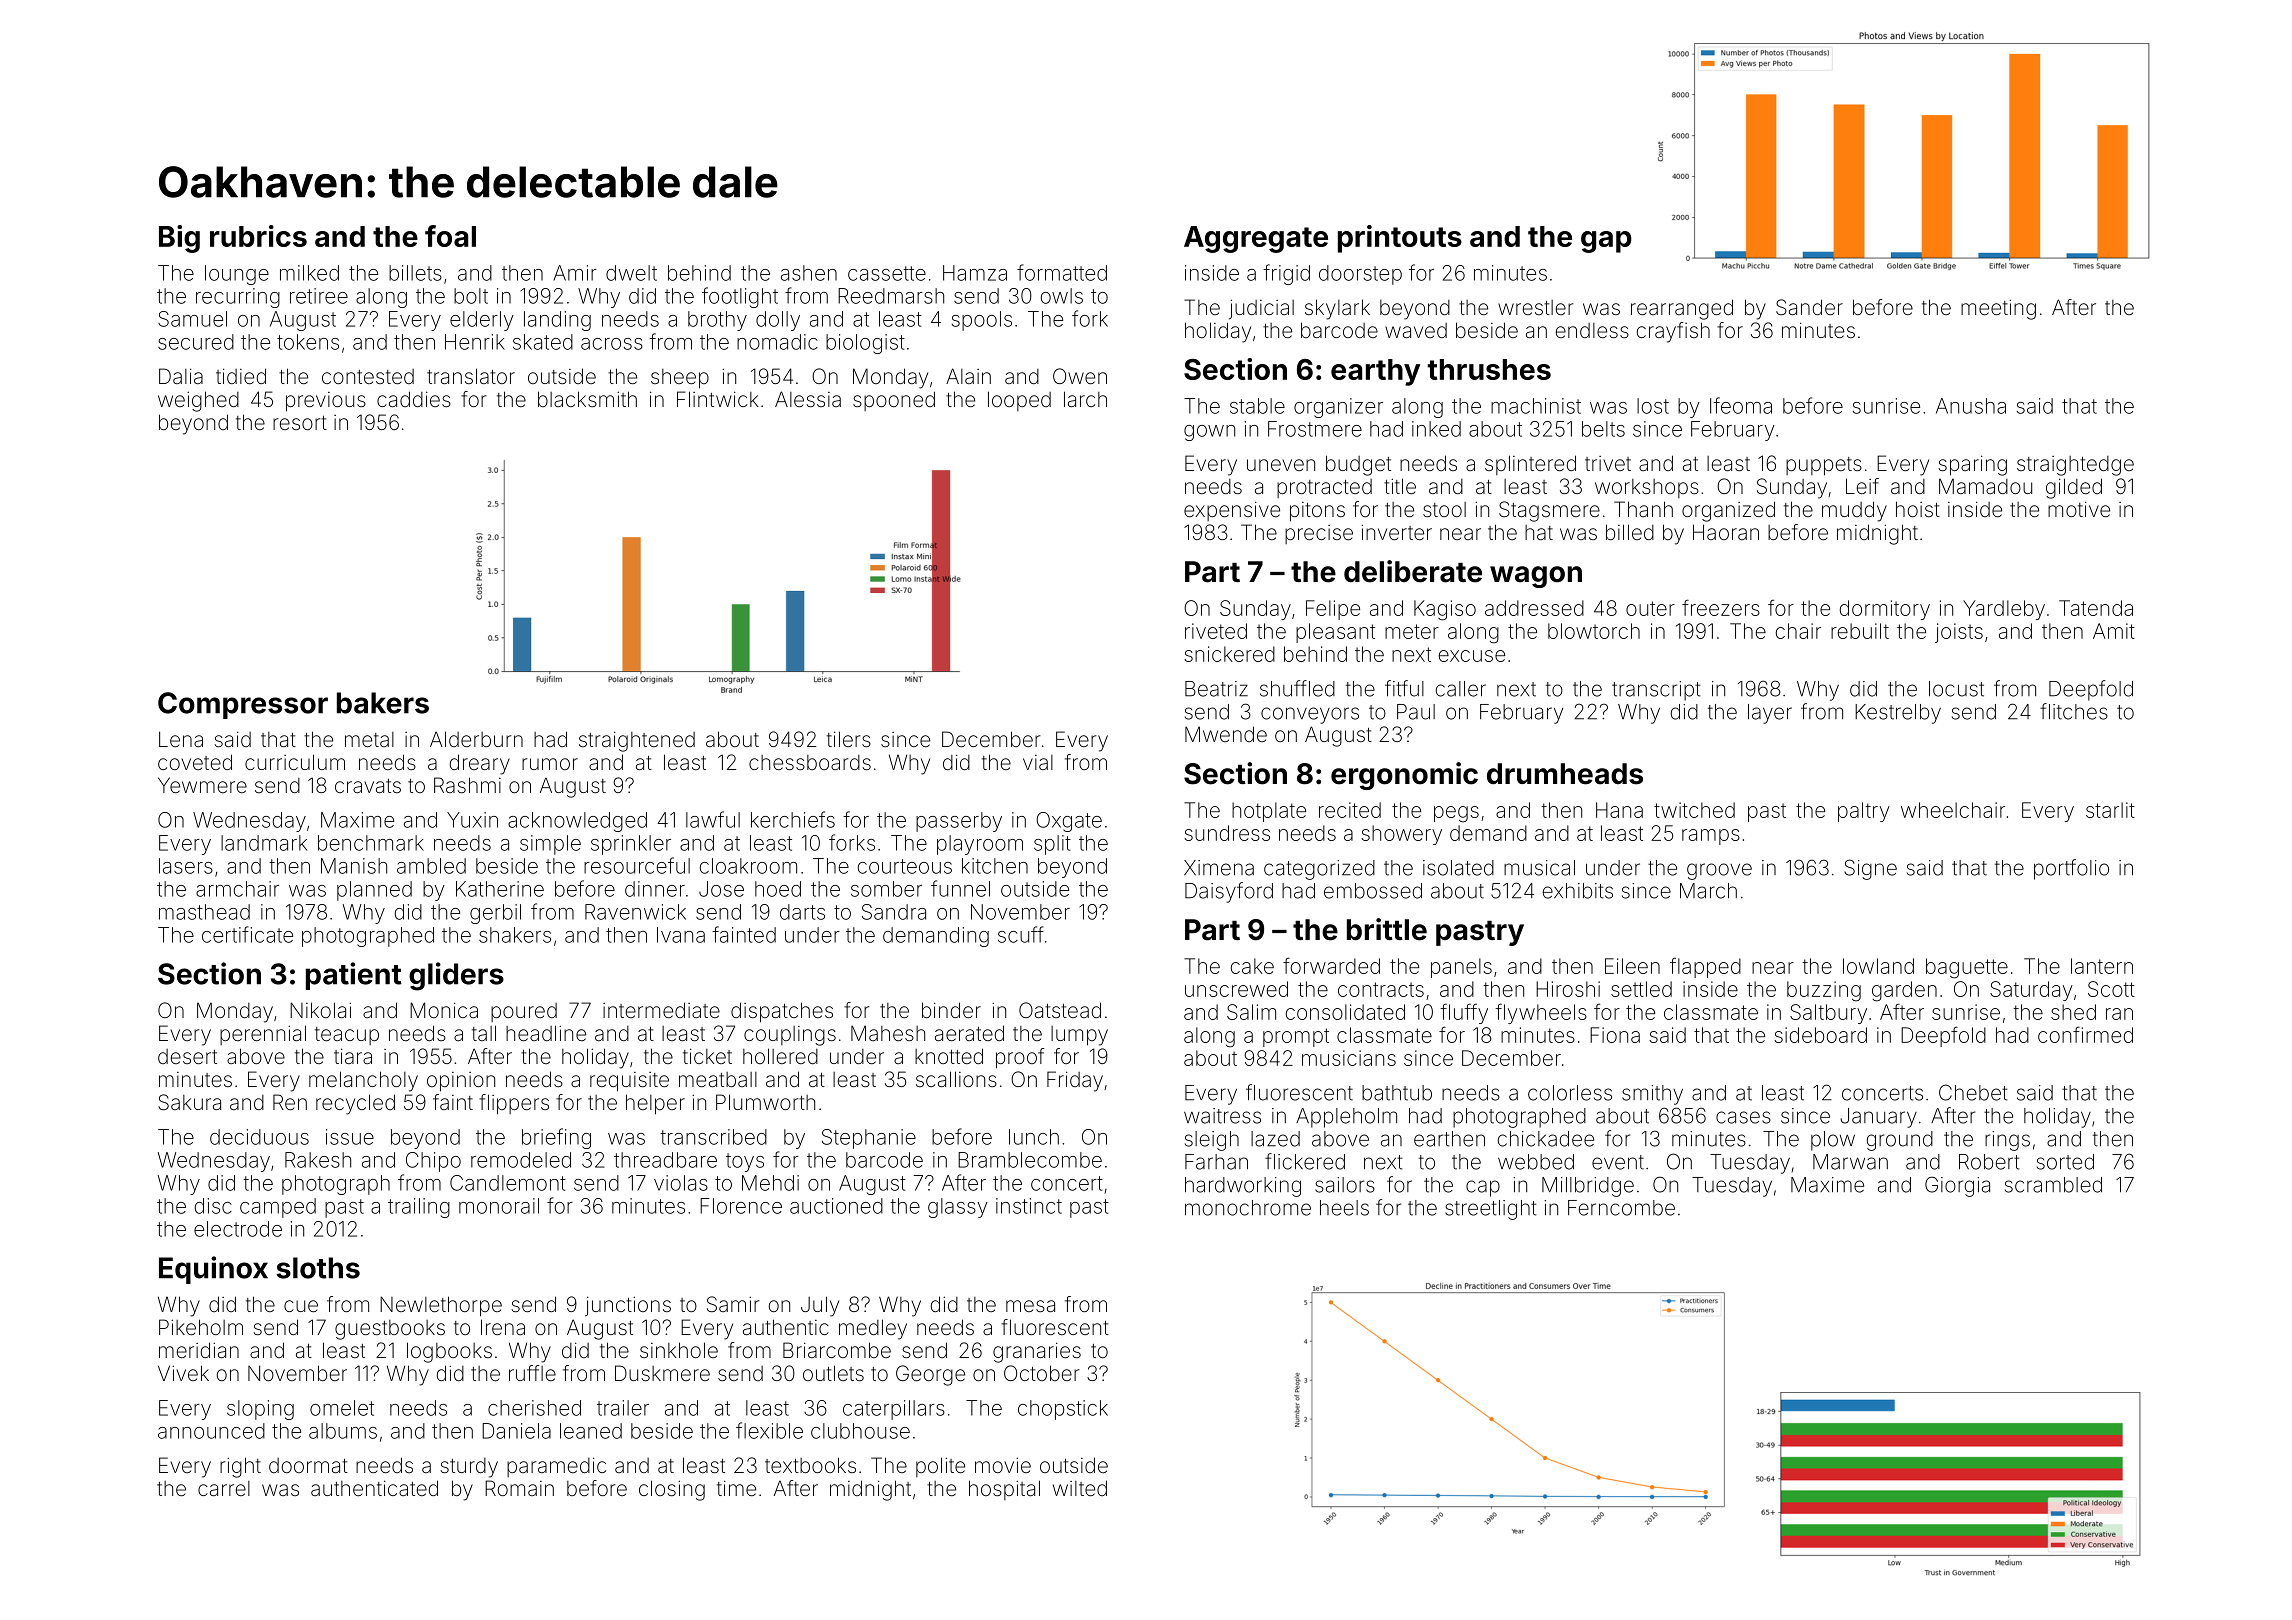 Image resolution: width=2292 pixels, height=1620 pixels. I want to click on printouts, so click(1400, 239).
